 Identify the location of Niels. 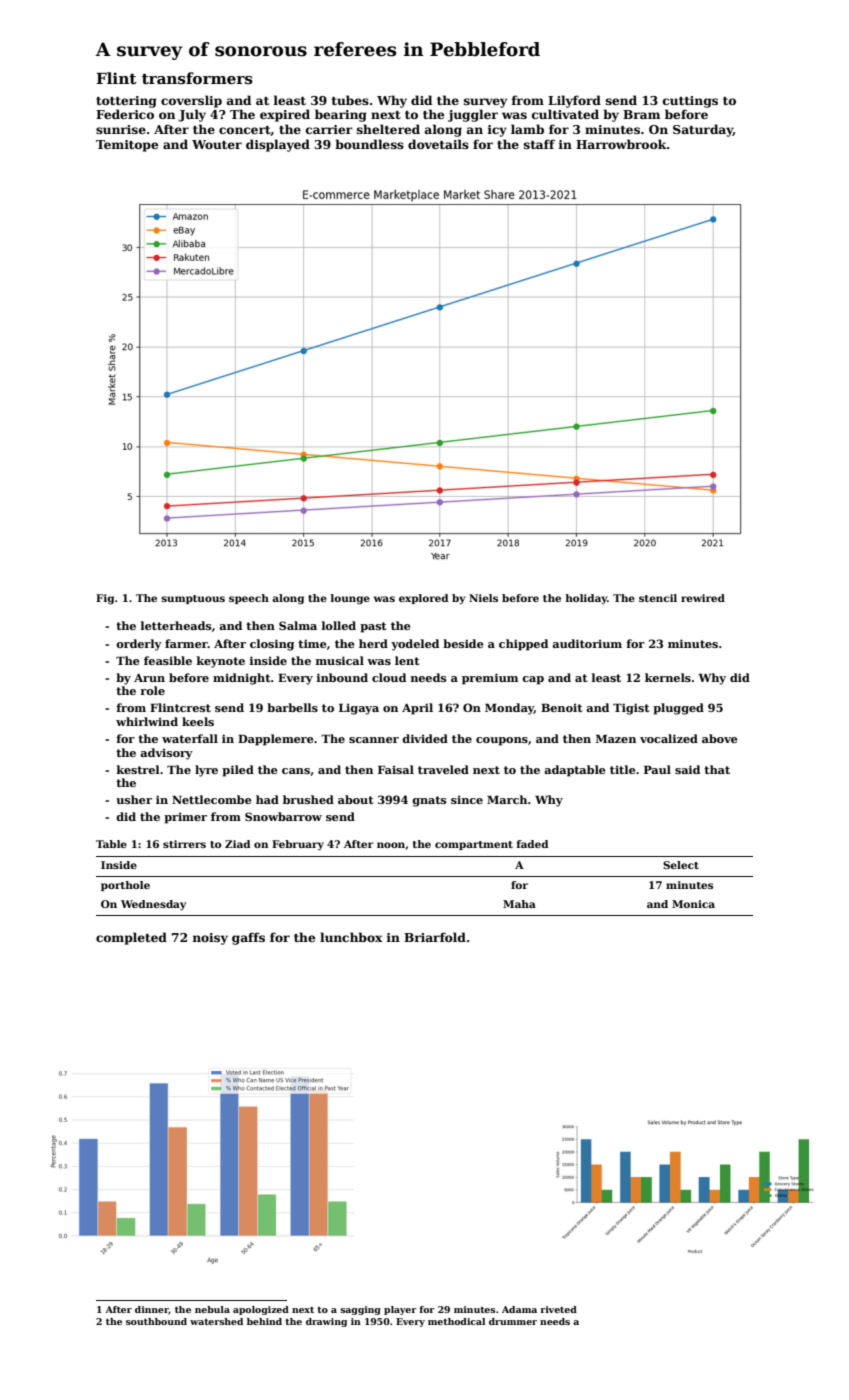
(483, 598).
